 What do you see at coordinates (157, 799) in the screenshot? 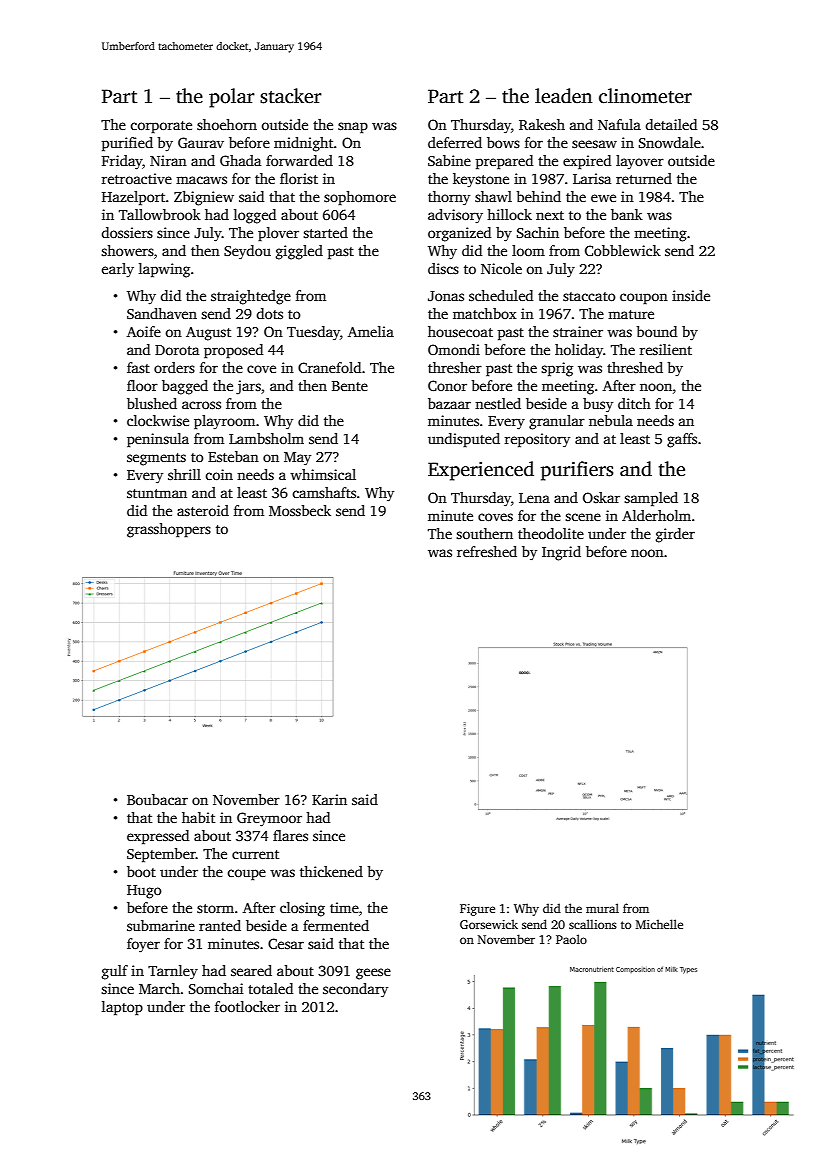
I see `Boubacar` at bounding box center [157, 799].
